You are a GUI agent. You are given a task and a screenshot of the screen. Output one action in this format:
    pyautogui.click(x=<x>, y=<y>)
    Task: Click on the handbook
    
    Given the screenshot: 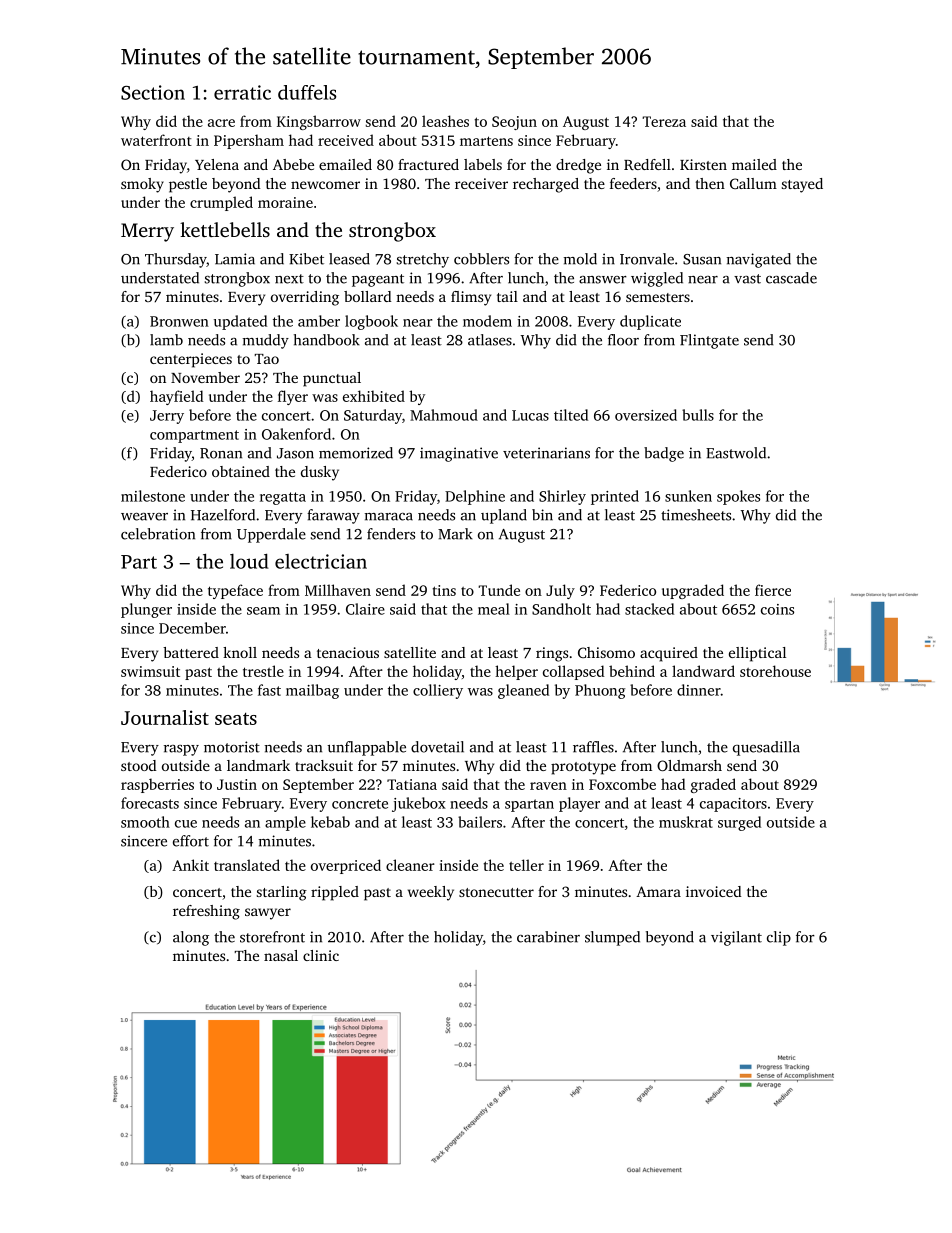 What is the action you would take?
    pyautogui.click(x=327, y=340)
